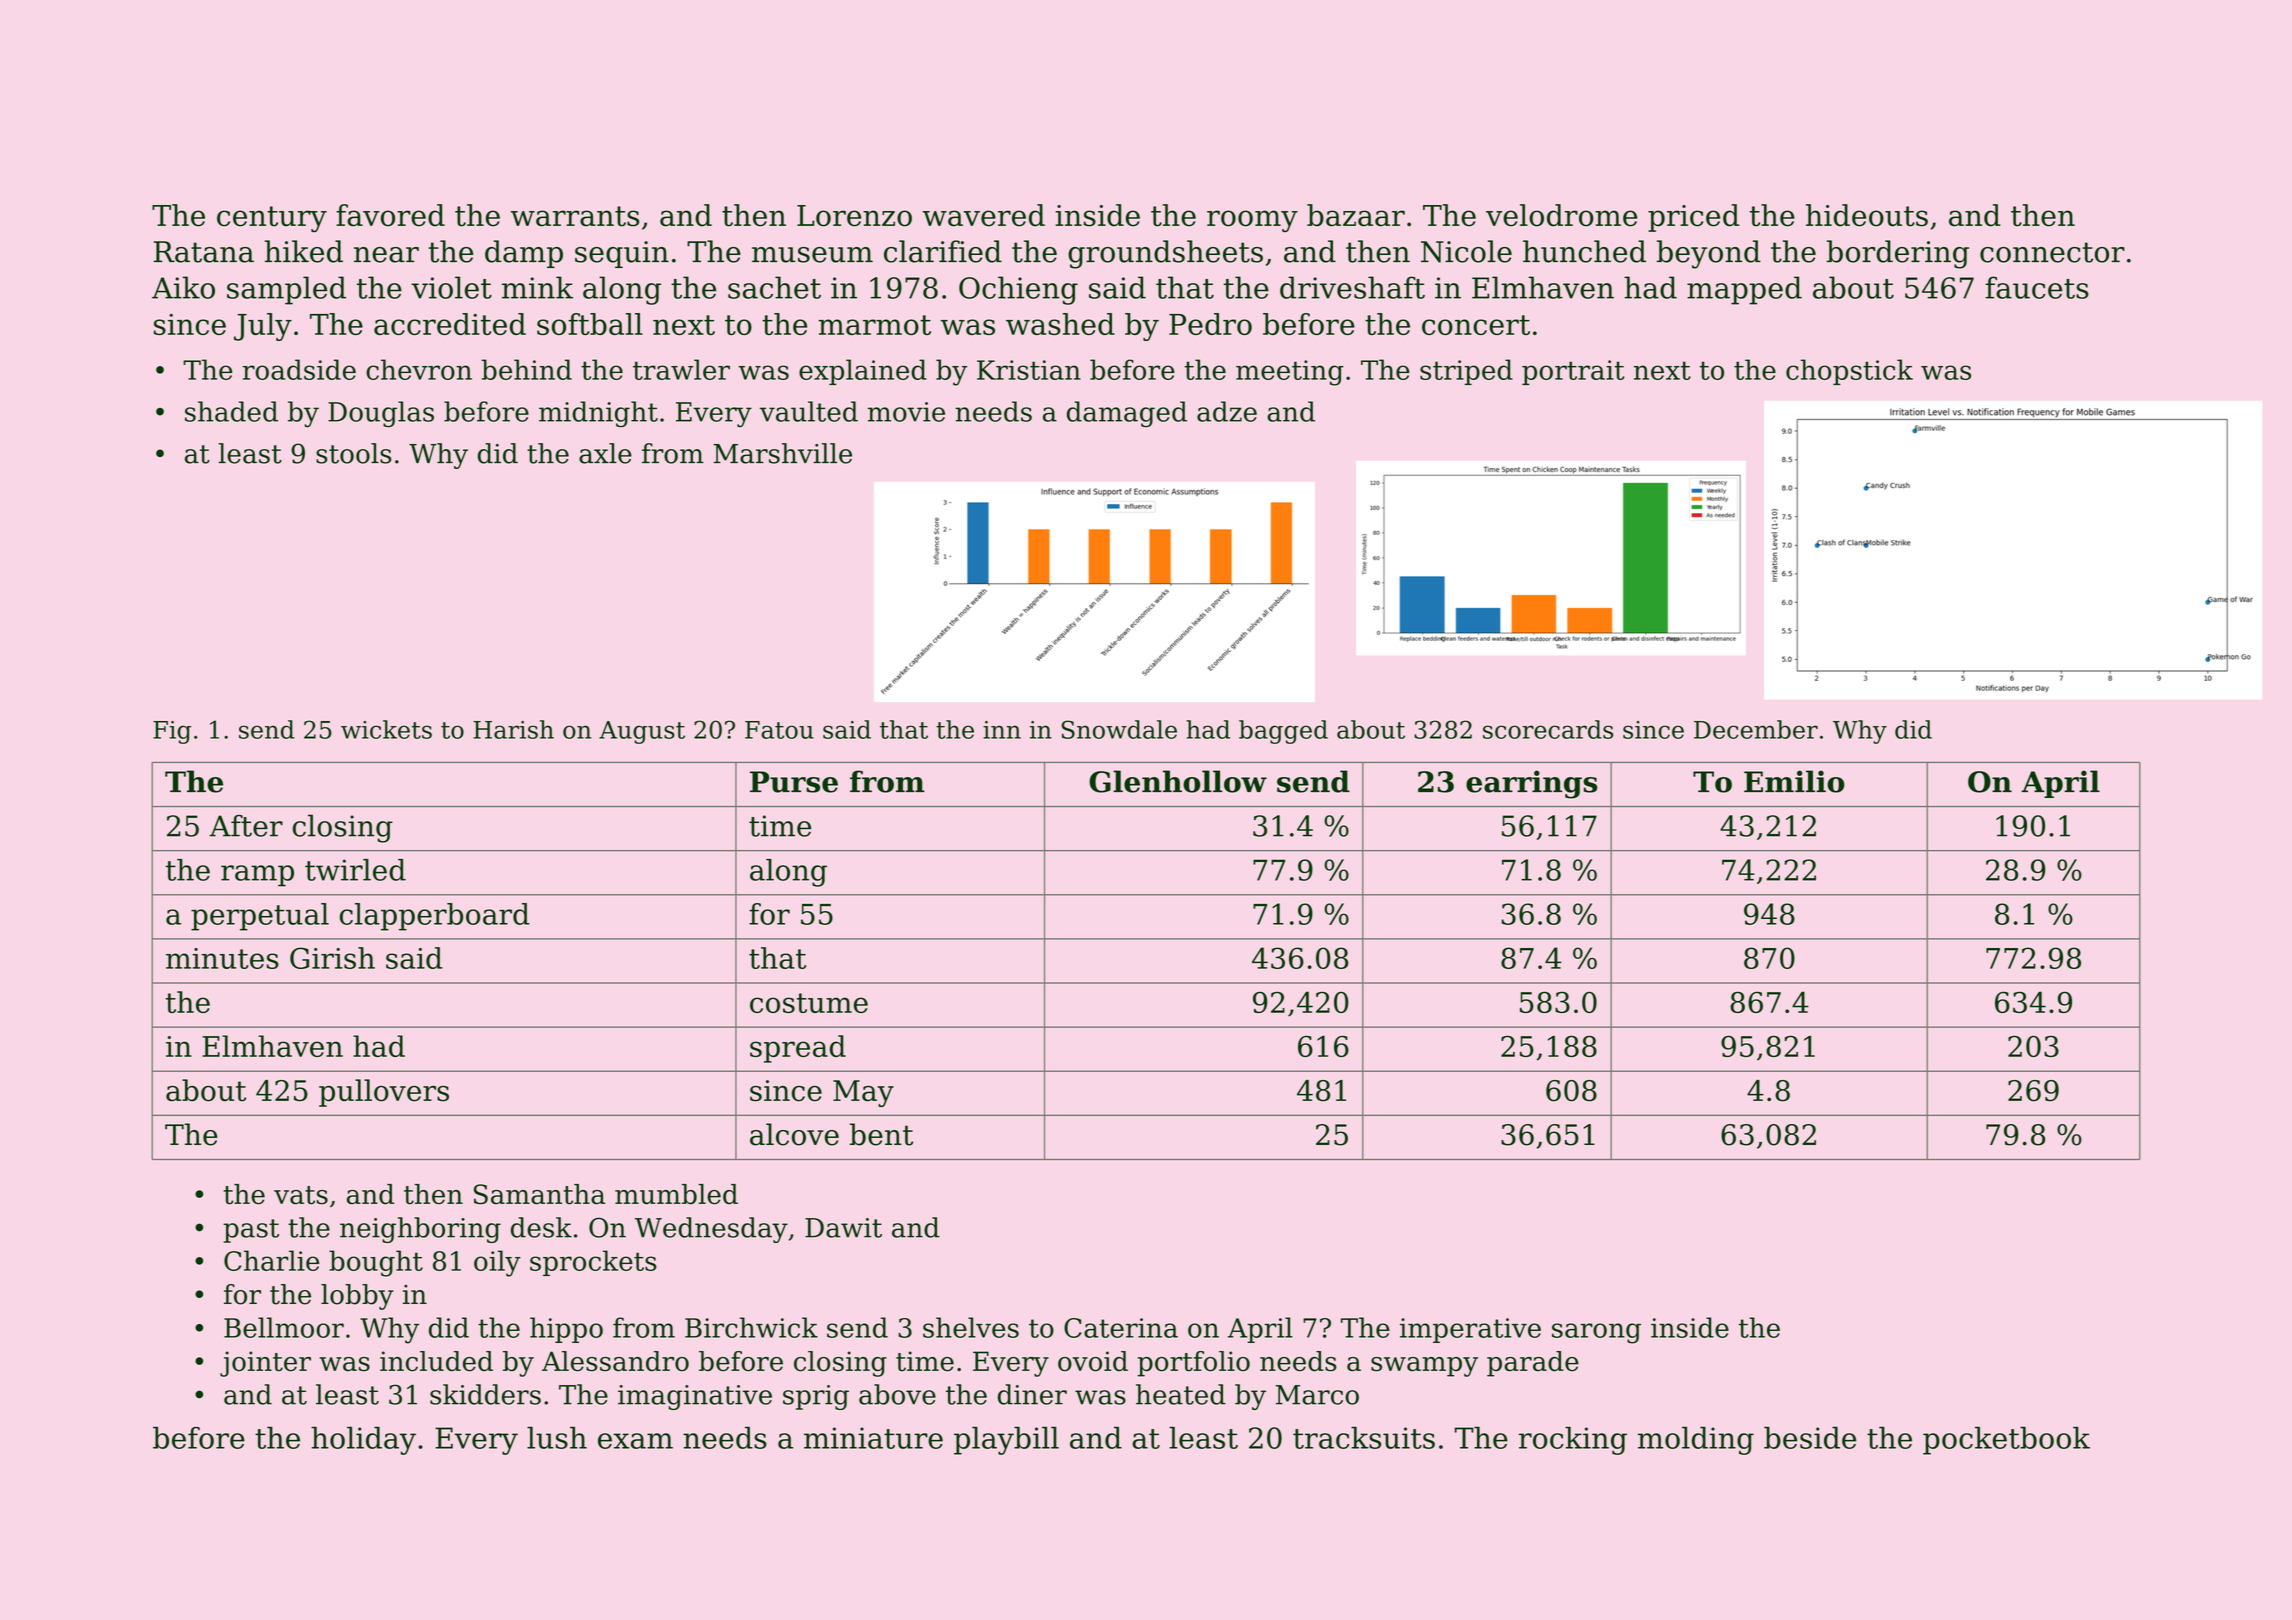  Describe the element at coordinates (1867, 215) in the screenshot. I see `hideouts` at that location.
